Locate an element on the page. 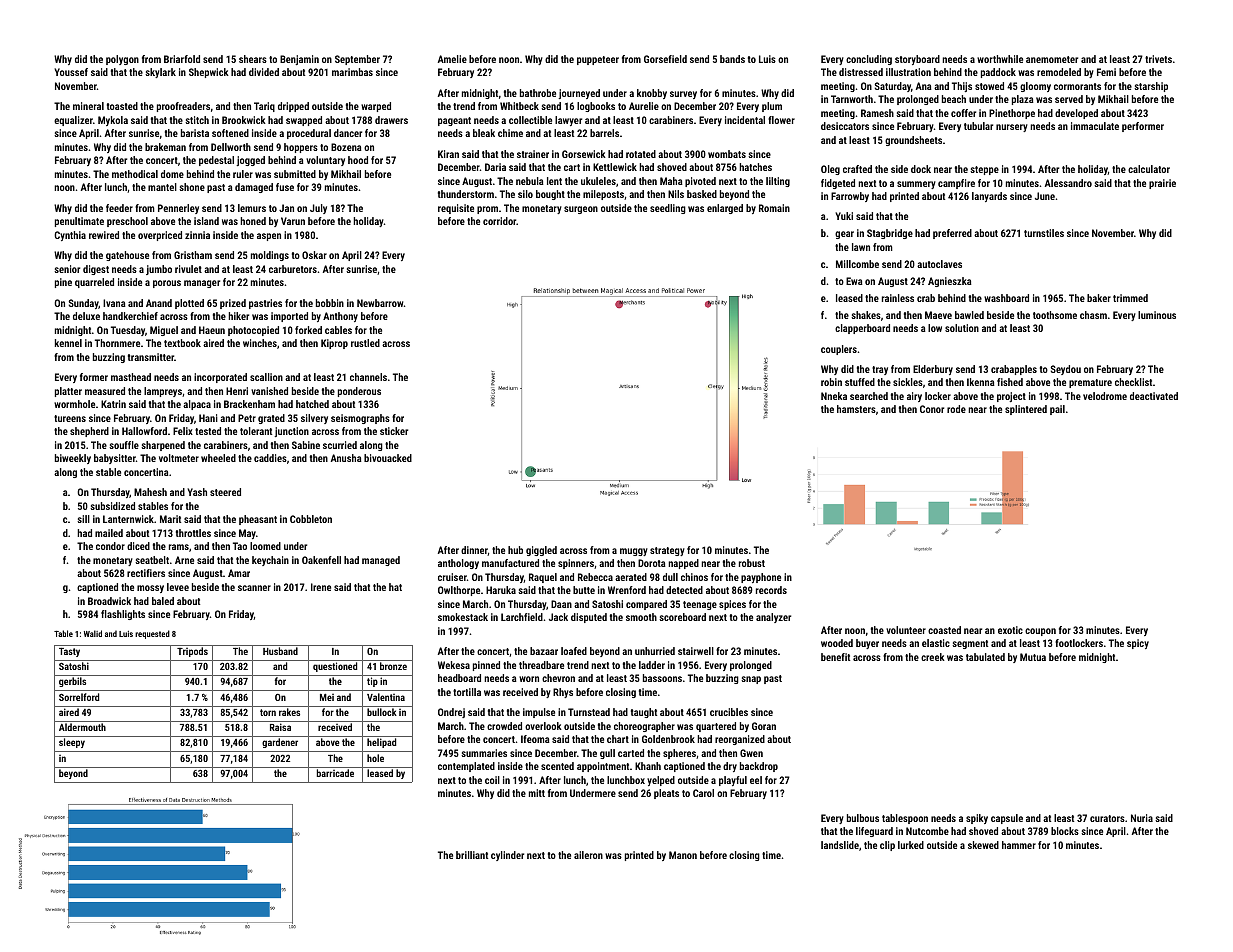  polygon is located at coordinates (122, 60).
